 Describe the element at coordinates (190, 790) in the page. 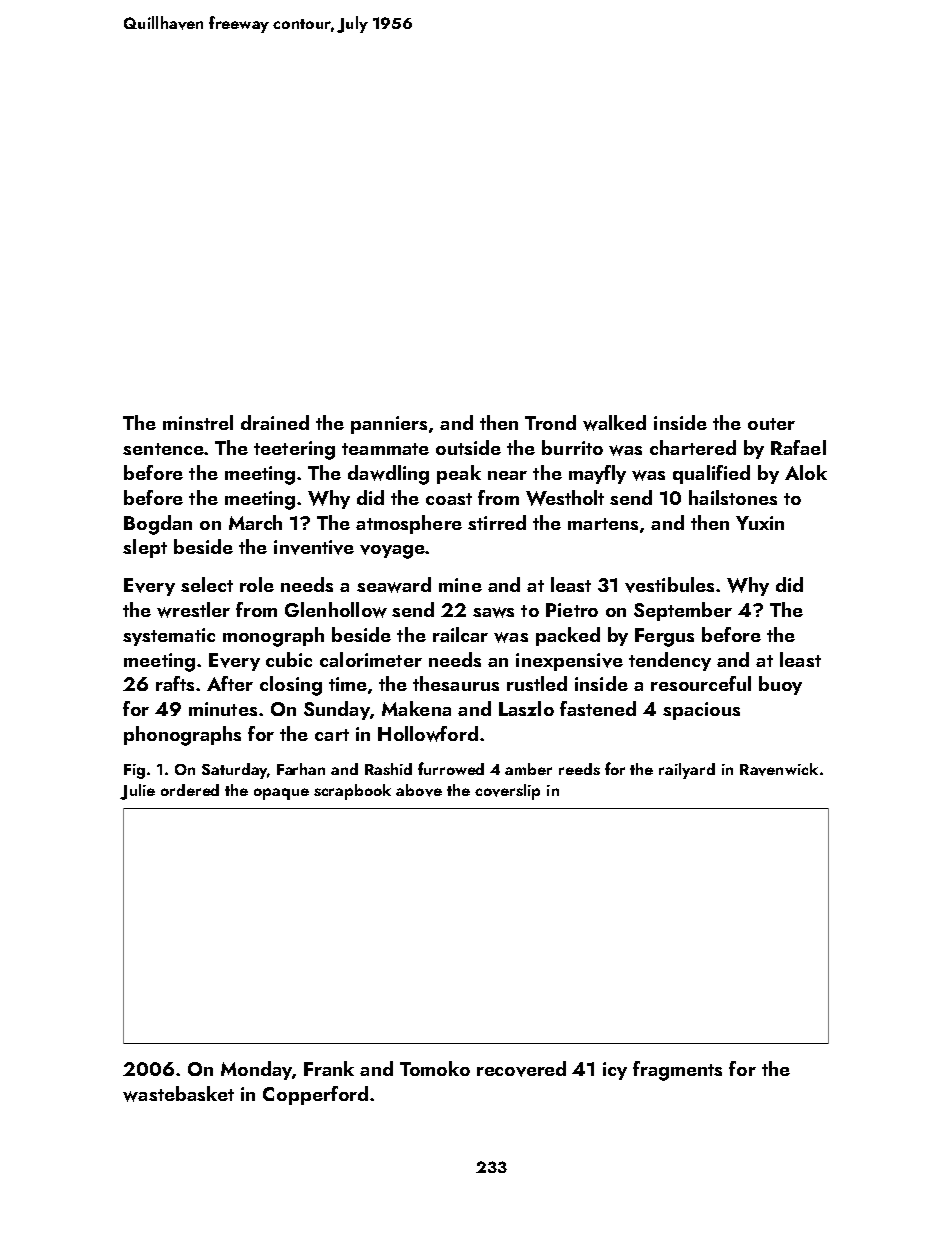

I see `ordered` at that location.
